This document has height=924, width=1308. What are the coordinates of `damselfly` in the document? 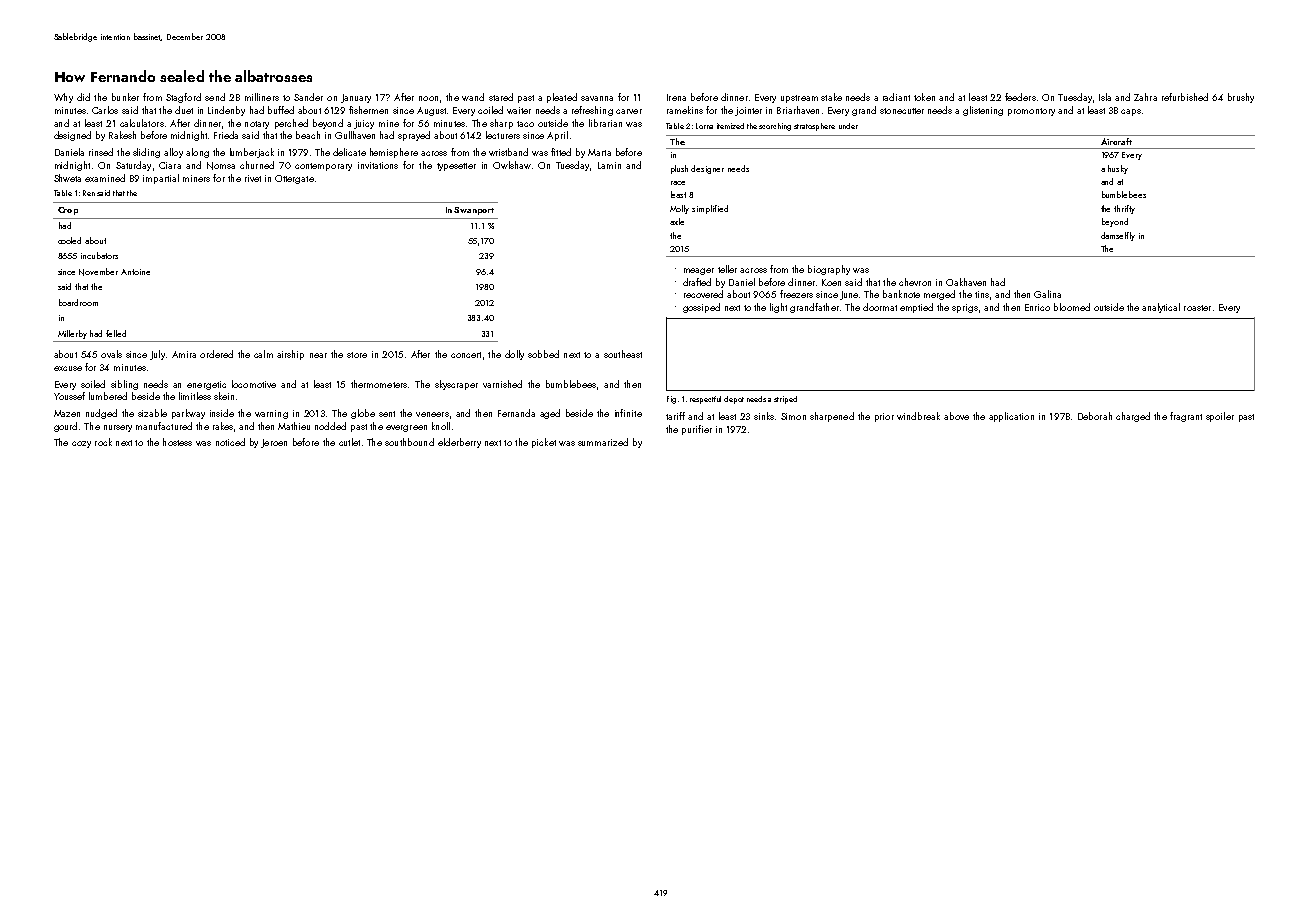 It's located at (1118, 236).
